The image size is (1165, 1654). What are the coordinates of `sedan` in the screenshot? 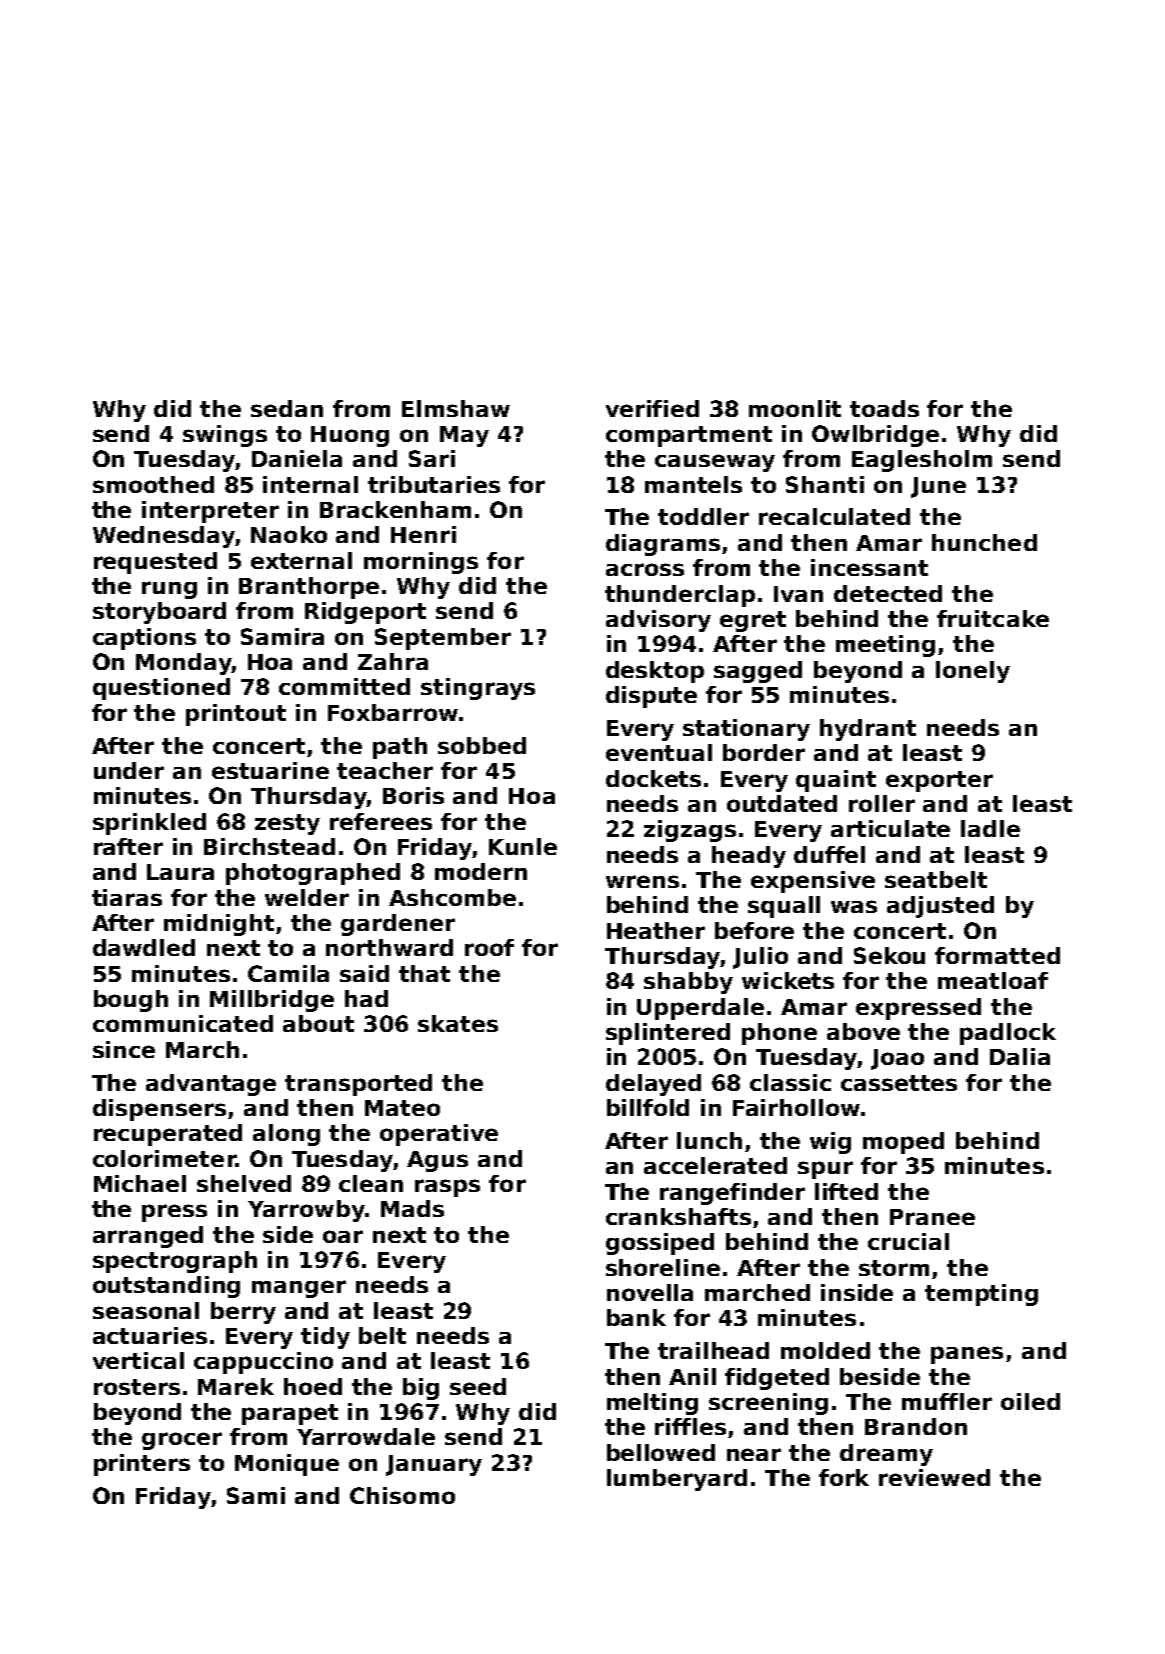 It's located at (287, 408).
